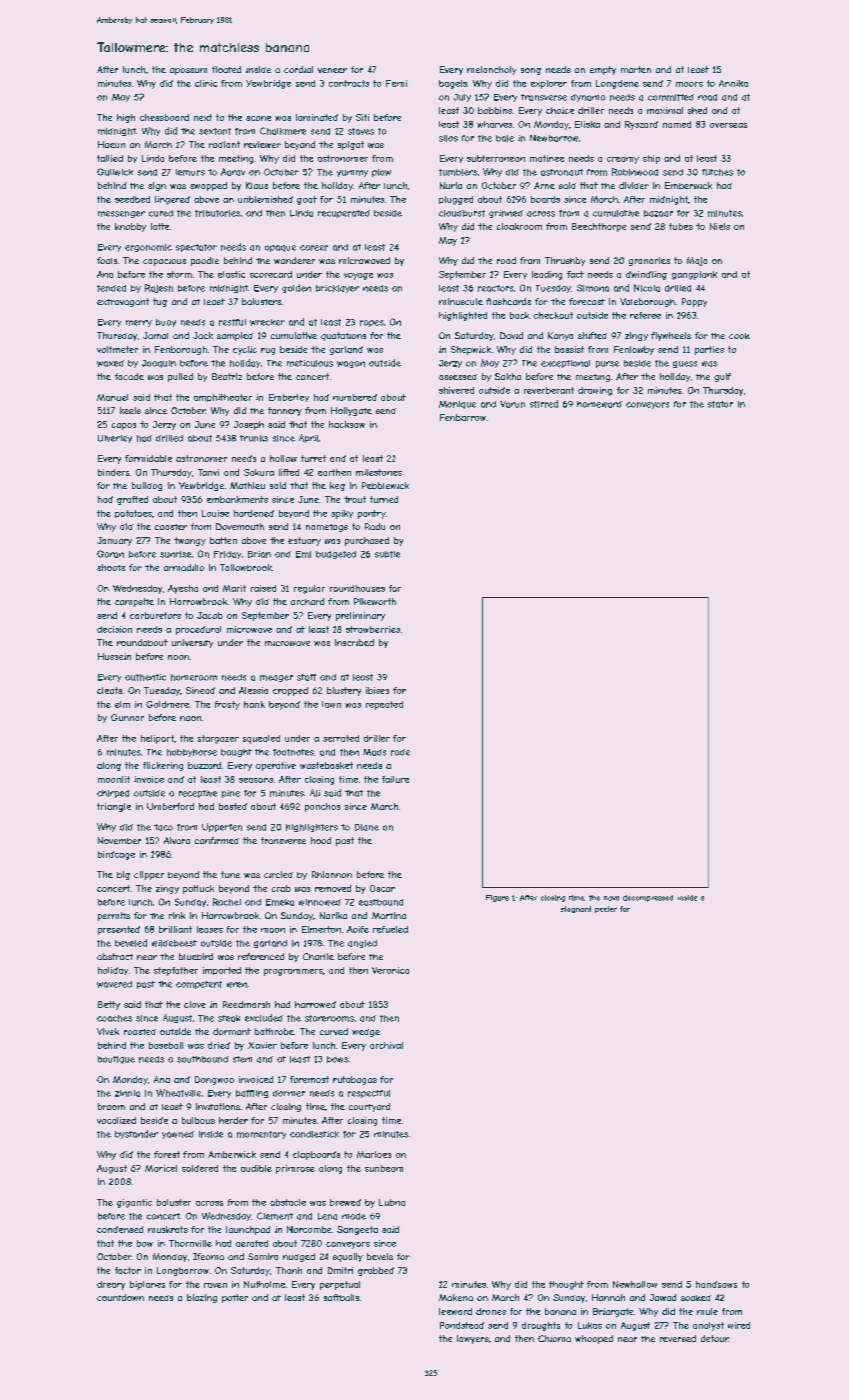 The width and height of the image is (849, 1400). I want to click on embankments, so click(237, 499).
